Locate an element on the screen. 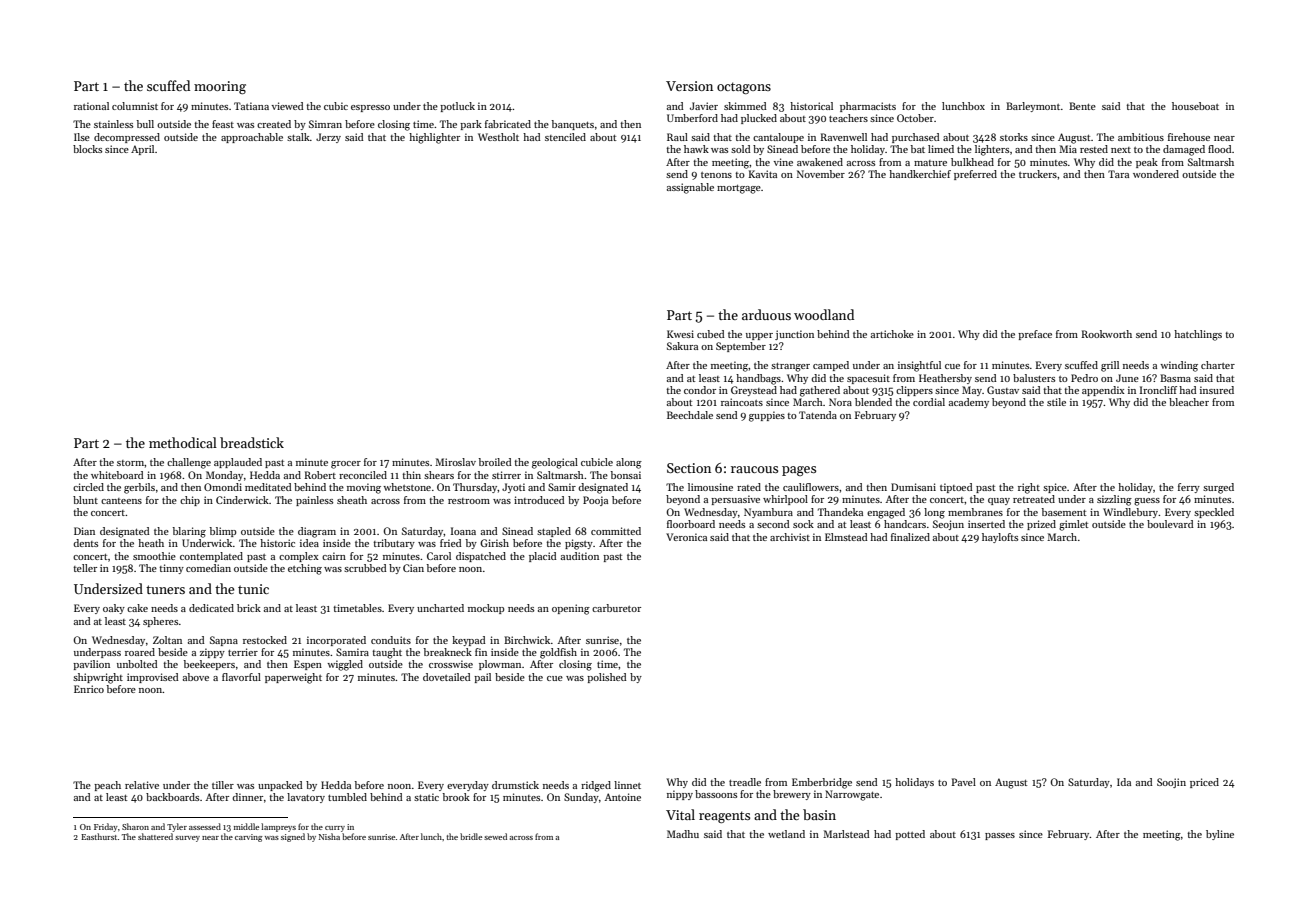 The image size is (1308, 924). houseboat is located at coordinates (1195, 106).
